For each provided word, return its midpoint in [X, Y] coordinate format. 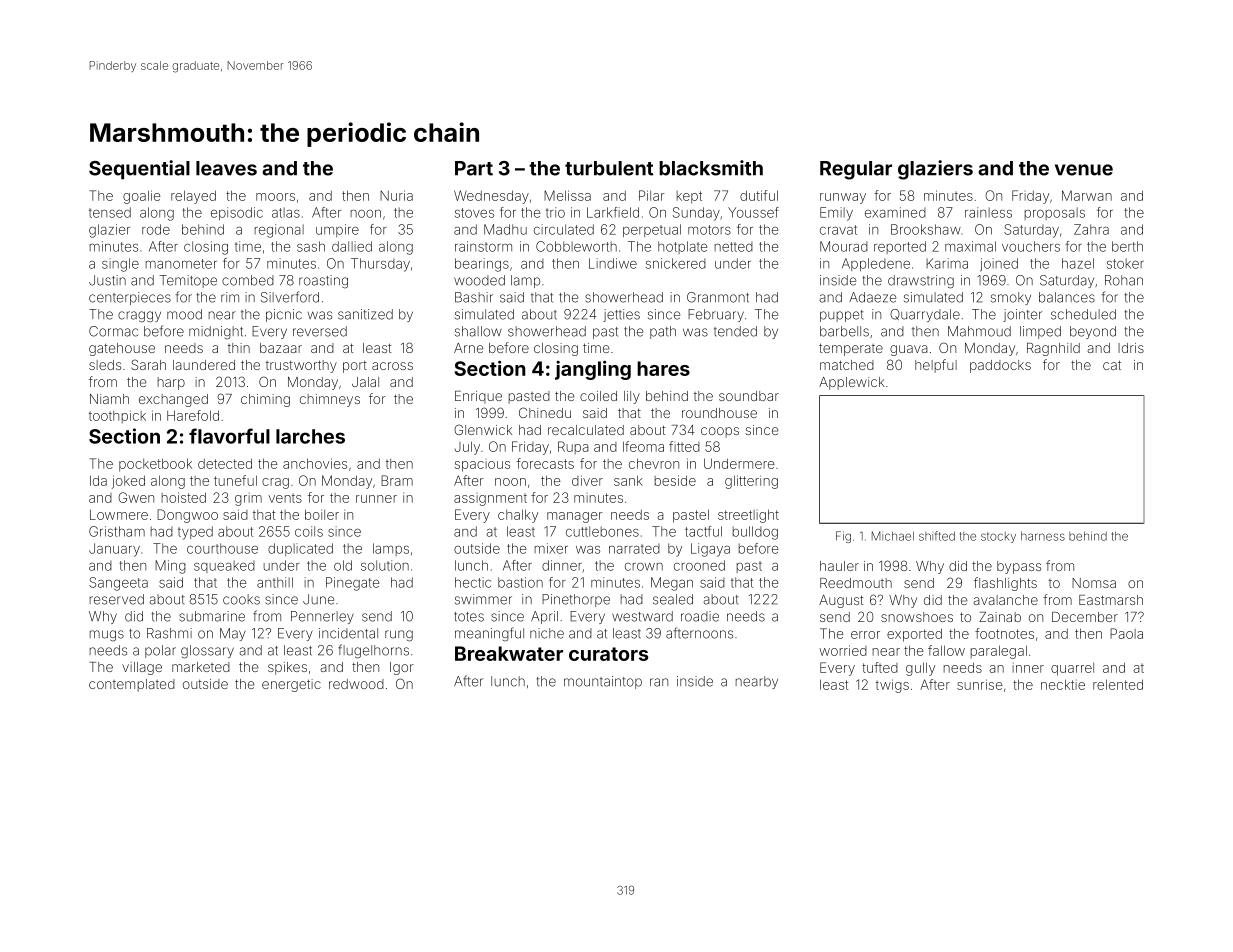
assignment [490, 500]
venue [1084, 170]
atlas [286, 212]
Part [474, 168]
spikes [287, 668]
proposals [1055, 213]
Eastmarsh [1111, 600]
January [114, 550]
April [544, 617]
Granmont [718, 297]
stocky [998, 537]
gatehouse [122, 349]
